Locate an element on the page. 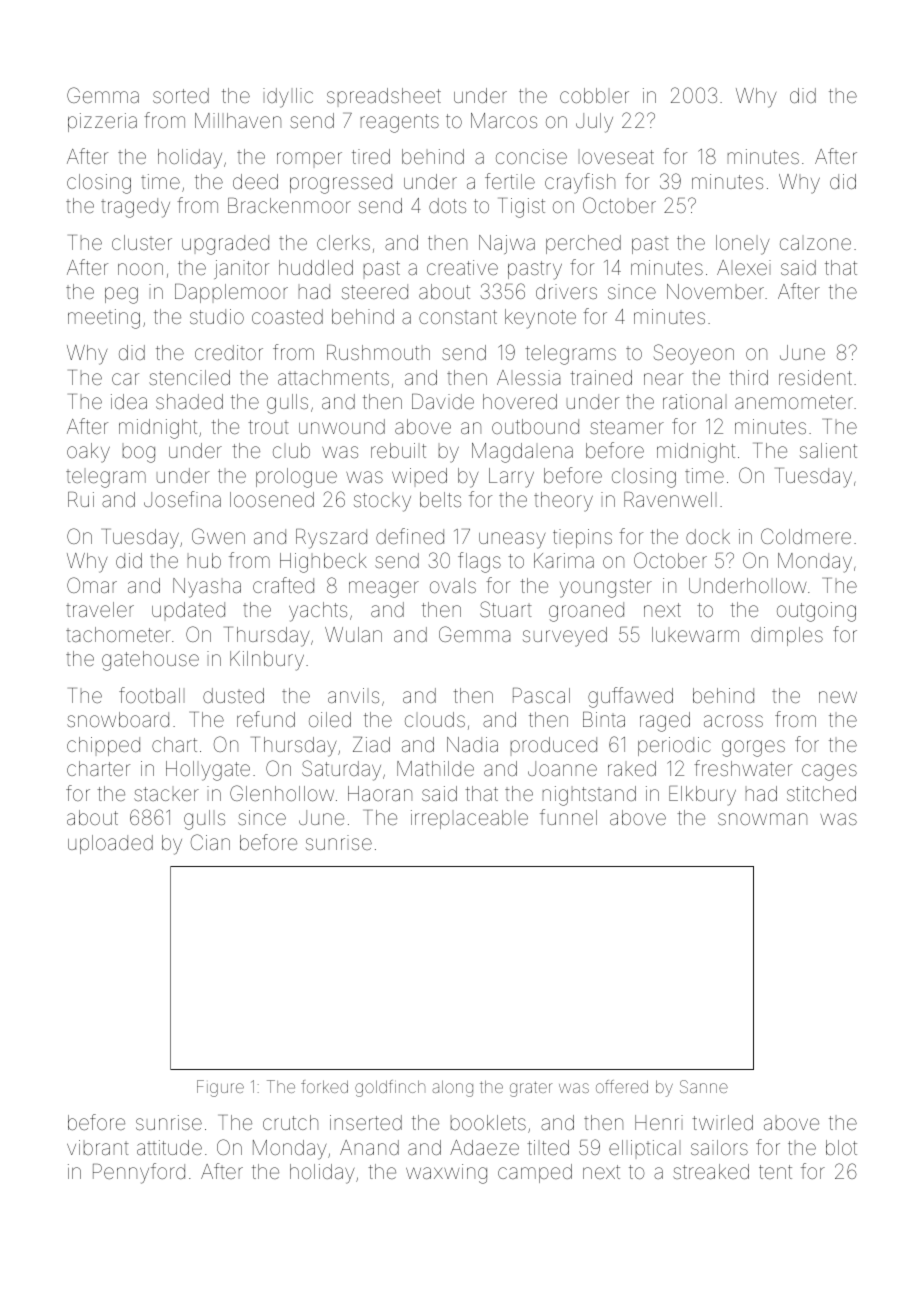 This document has width=924, height=1311. across is located at coordinates (733, 721).
